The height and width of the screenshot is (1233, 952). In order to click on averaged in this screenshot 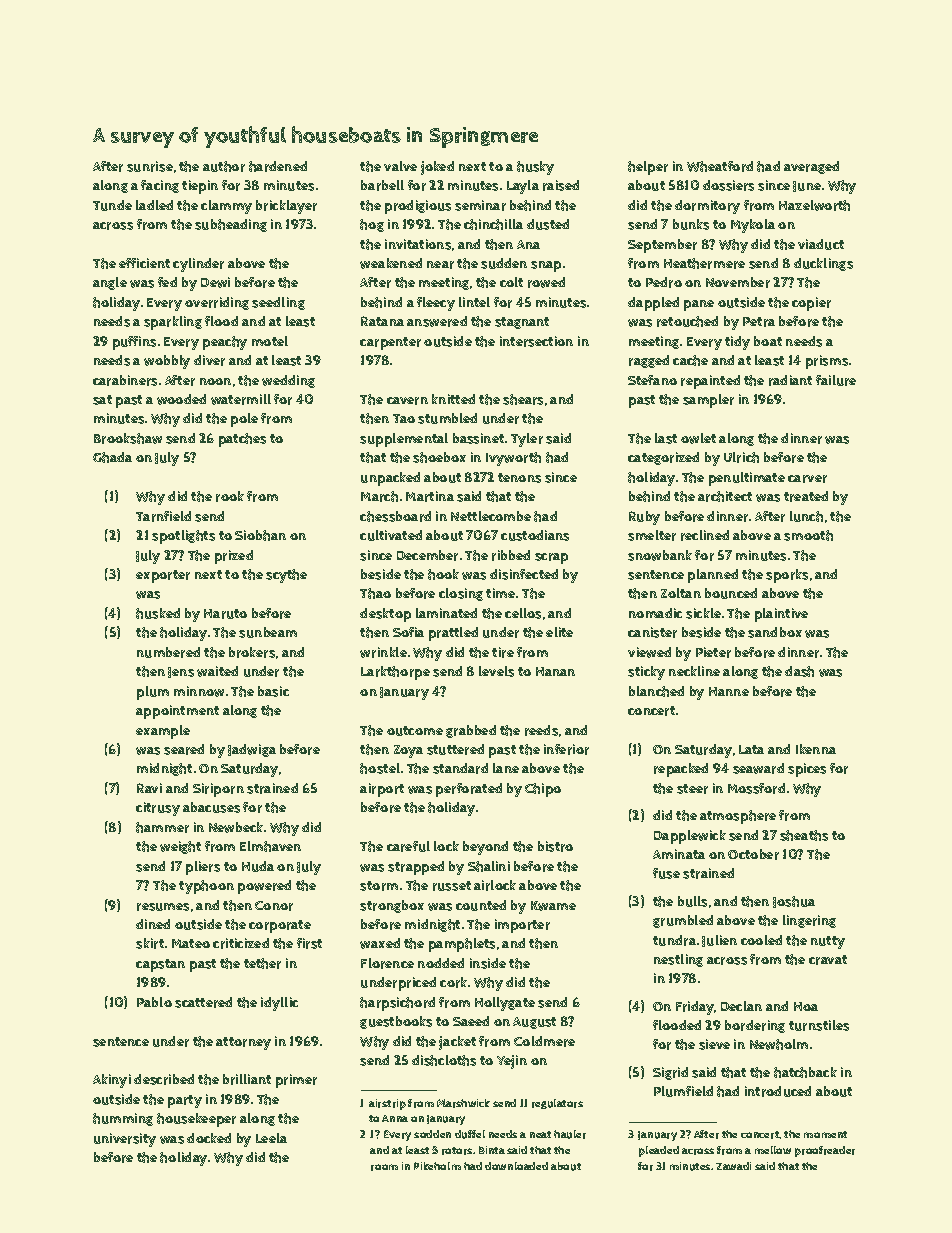, I will do `click(811, 167)`.
